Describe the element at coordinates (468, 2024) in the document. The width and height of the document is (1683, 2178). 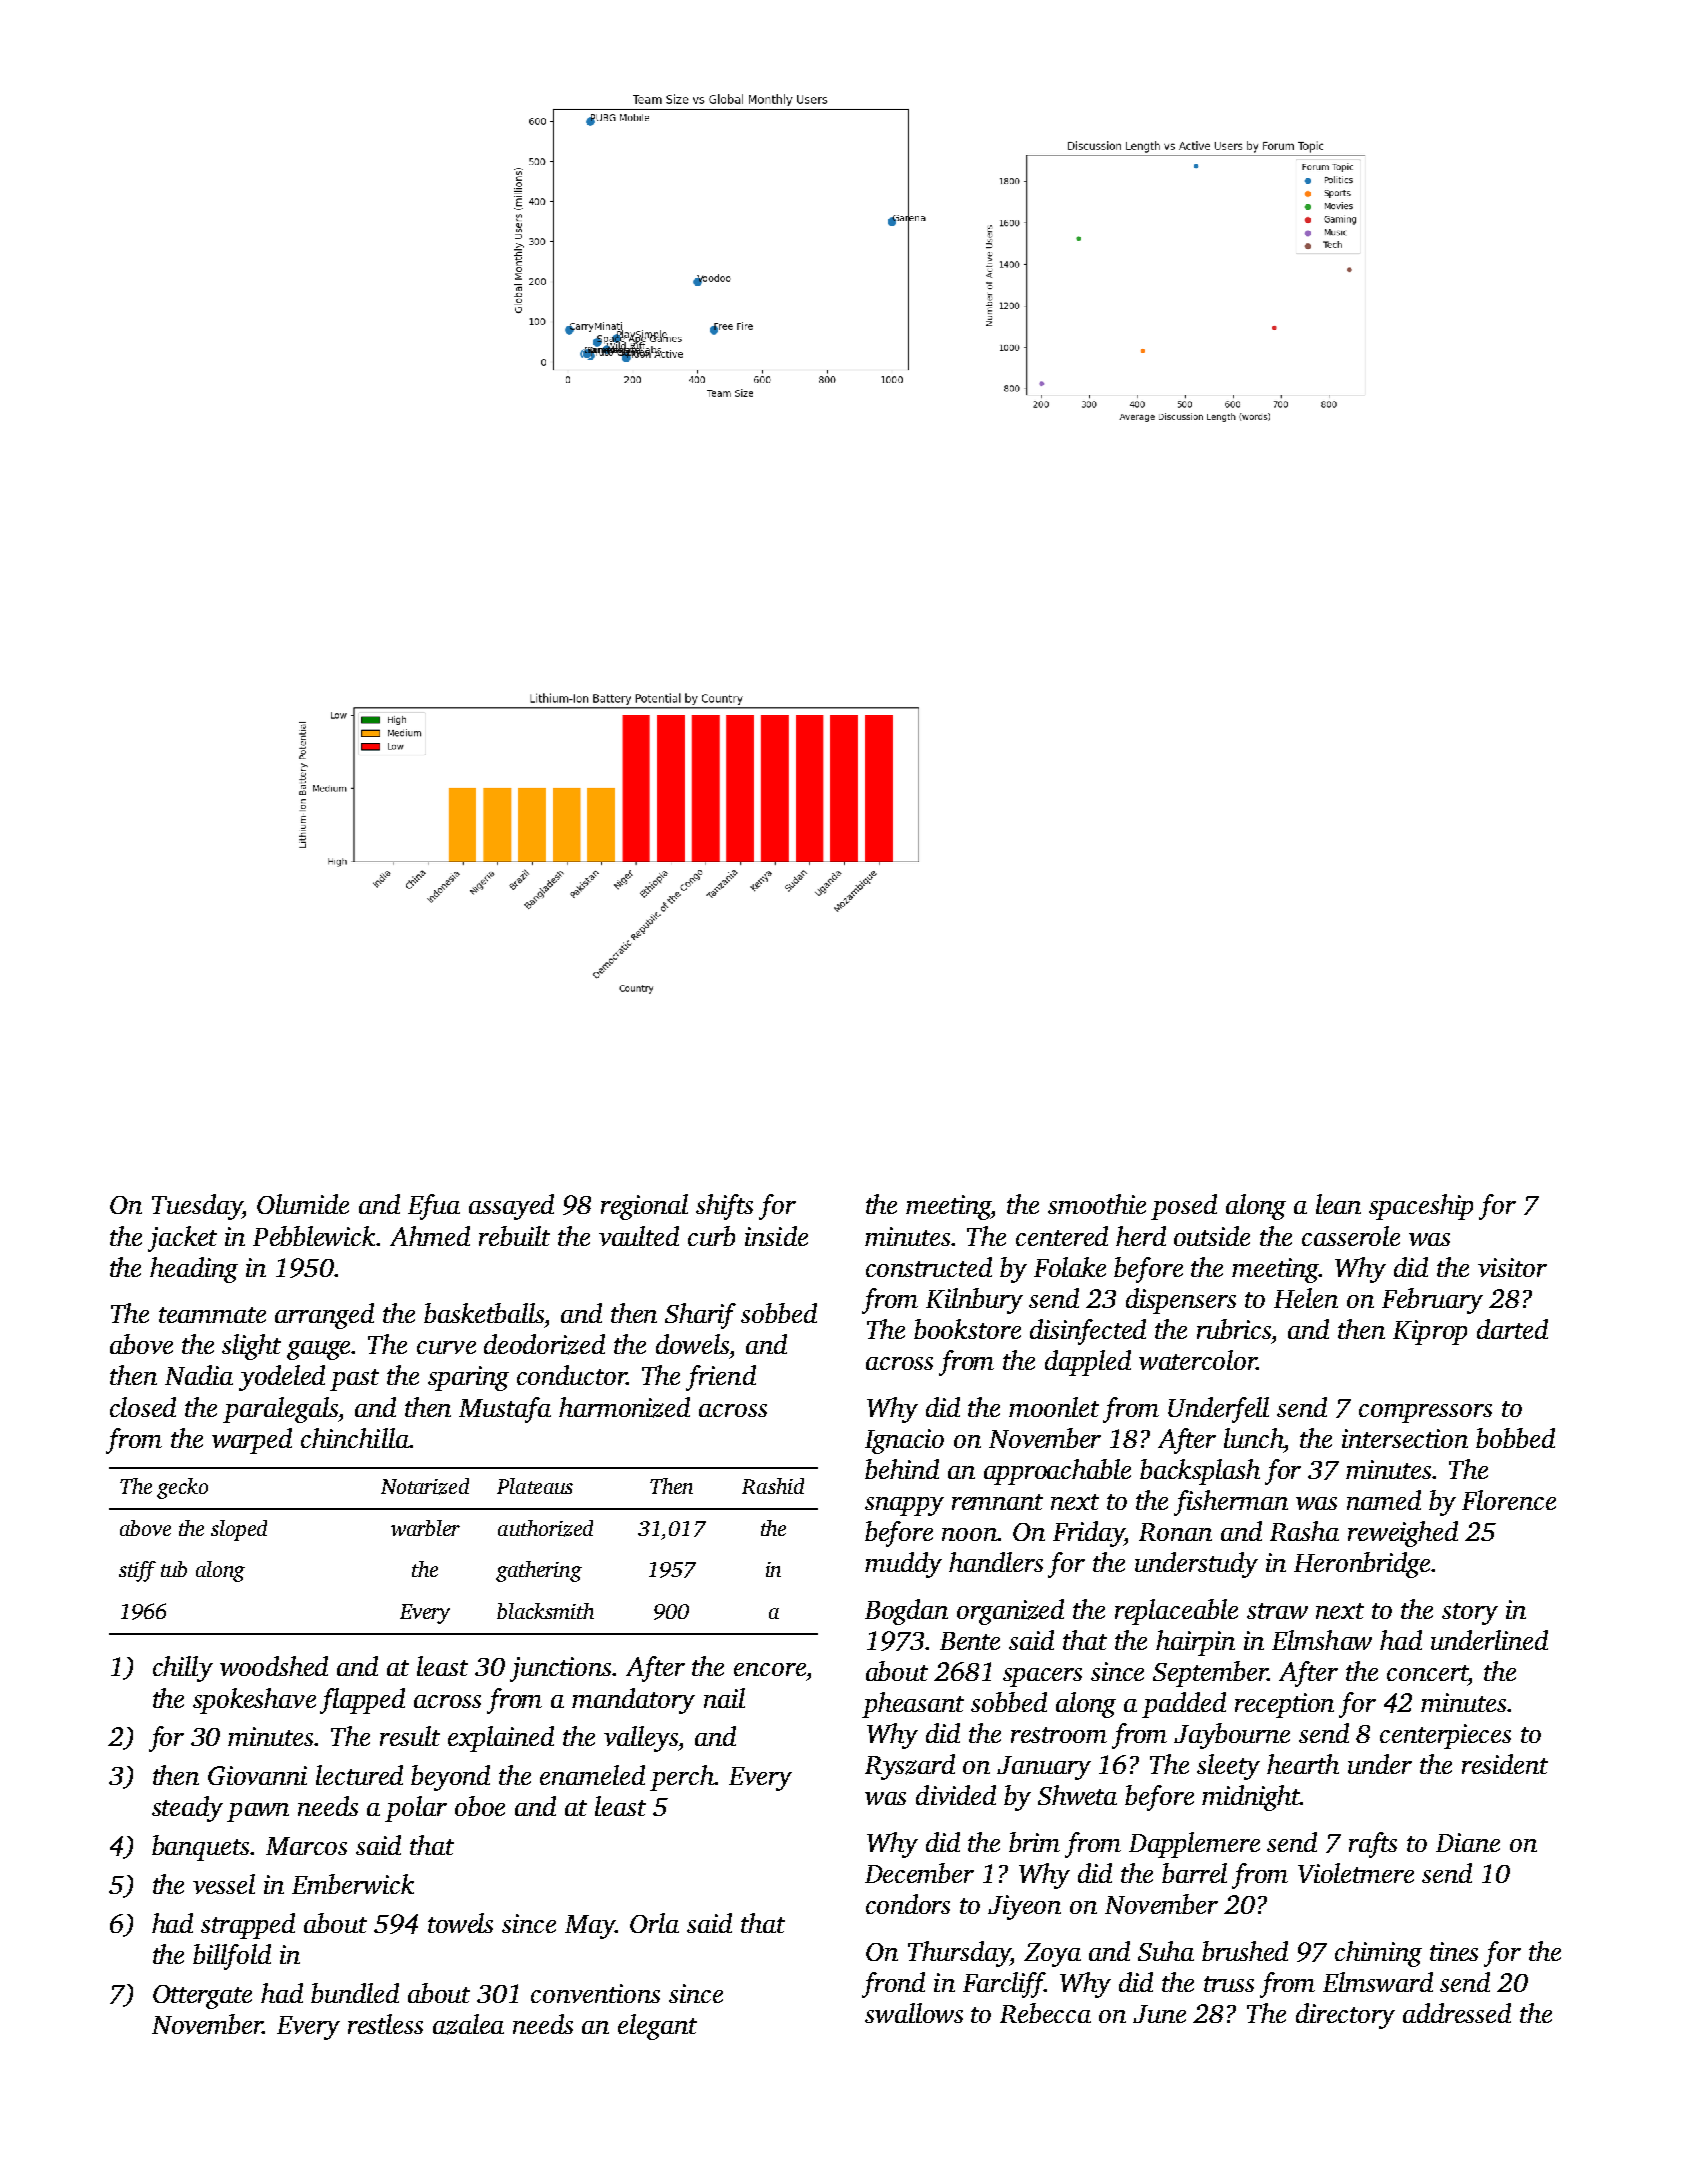
I see `azalea` at that location.
